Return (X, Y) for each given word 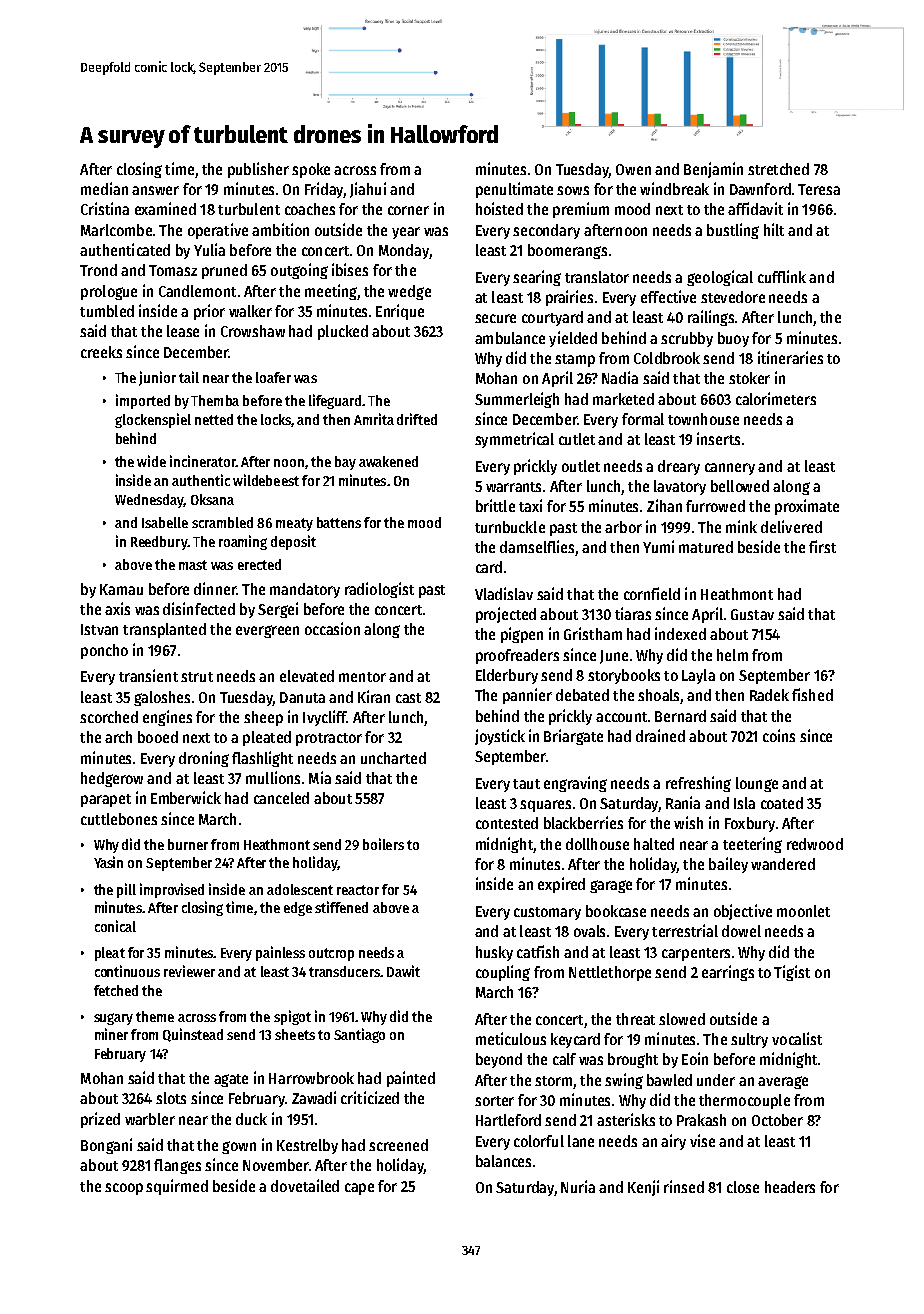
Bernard (680, 716)
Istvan (99, 629)
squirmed (177, 1187)
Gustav (752, 614)
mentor (362, 677)
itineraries (790, 357)
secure (495, 318)
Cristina (105, 208)
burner (188, 844)
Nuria (578, 1186)
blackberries (583, 822)
